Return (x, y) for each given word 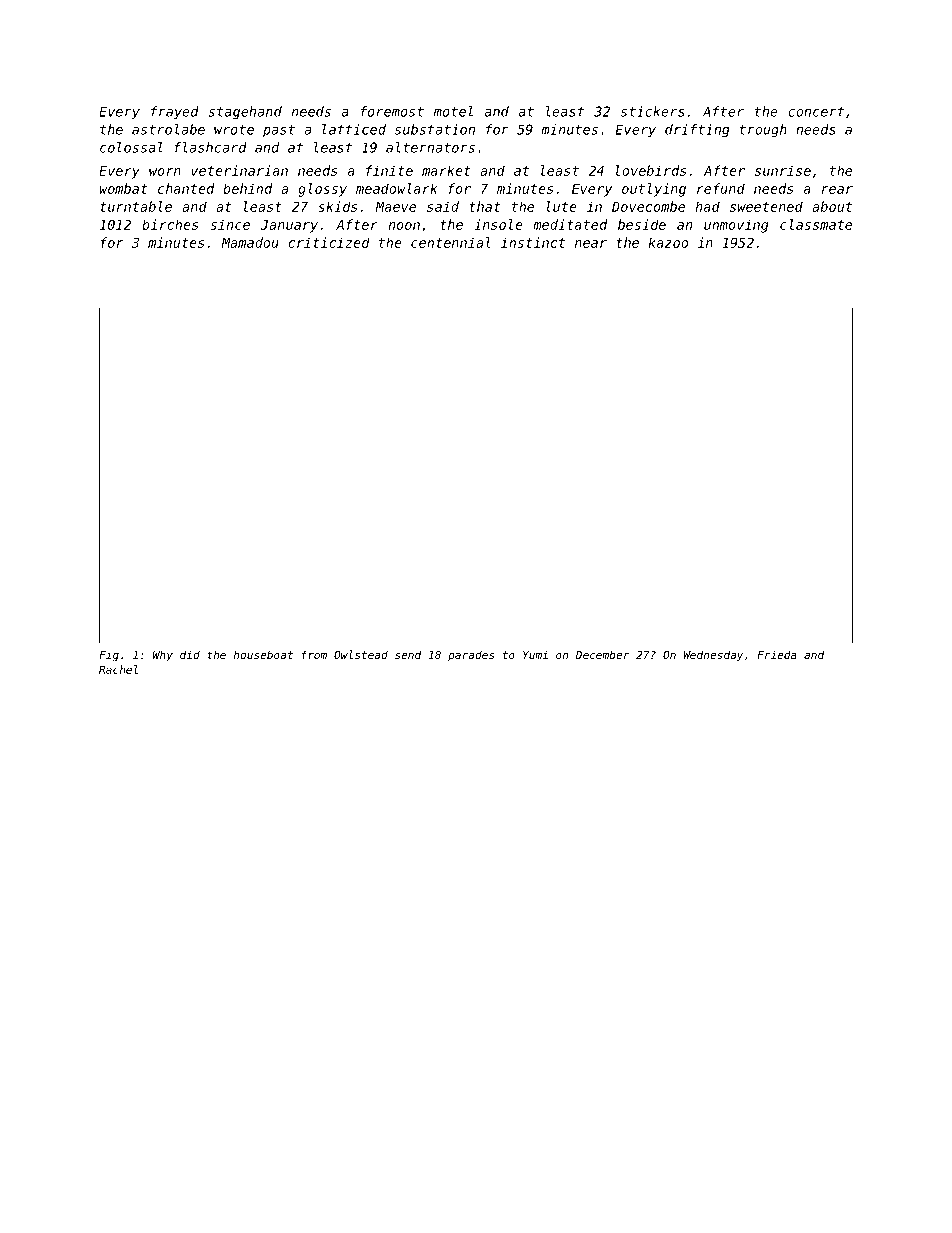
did (190, 654)
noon (404, 226)
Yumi (535, 654)
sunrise (783, 170)
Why (163, 656)
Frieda (777, 654)
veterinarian (239, 170)
